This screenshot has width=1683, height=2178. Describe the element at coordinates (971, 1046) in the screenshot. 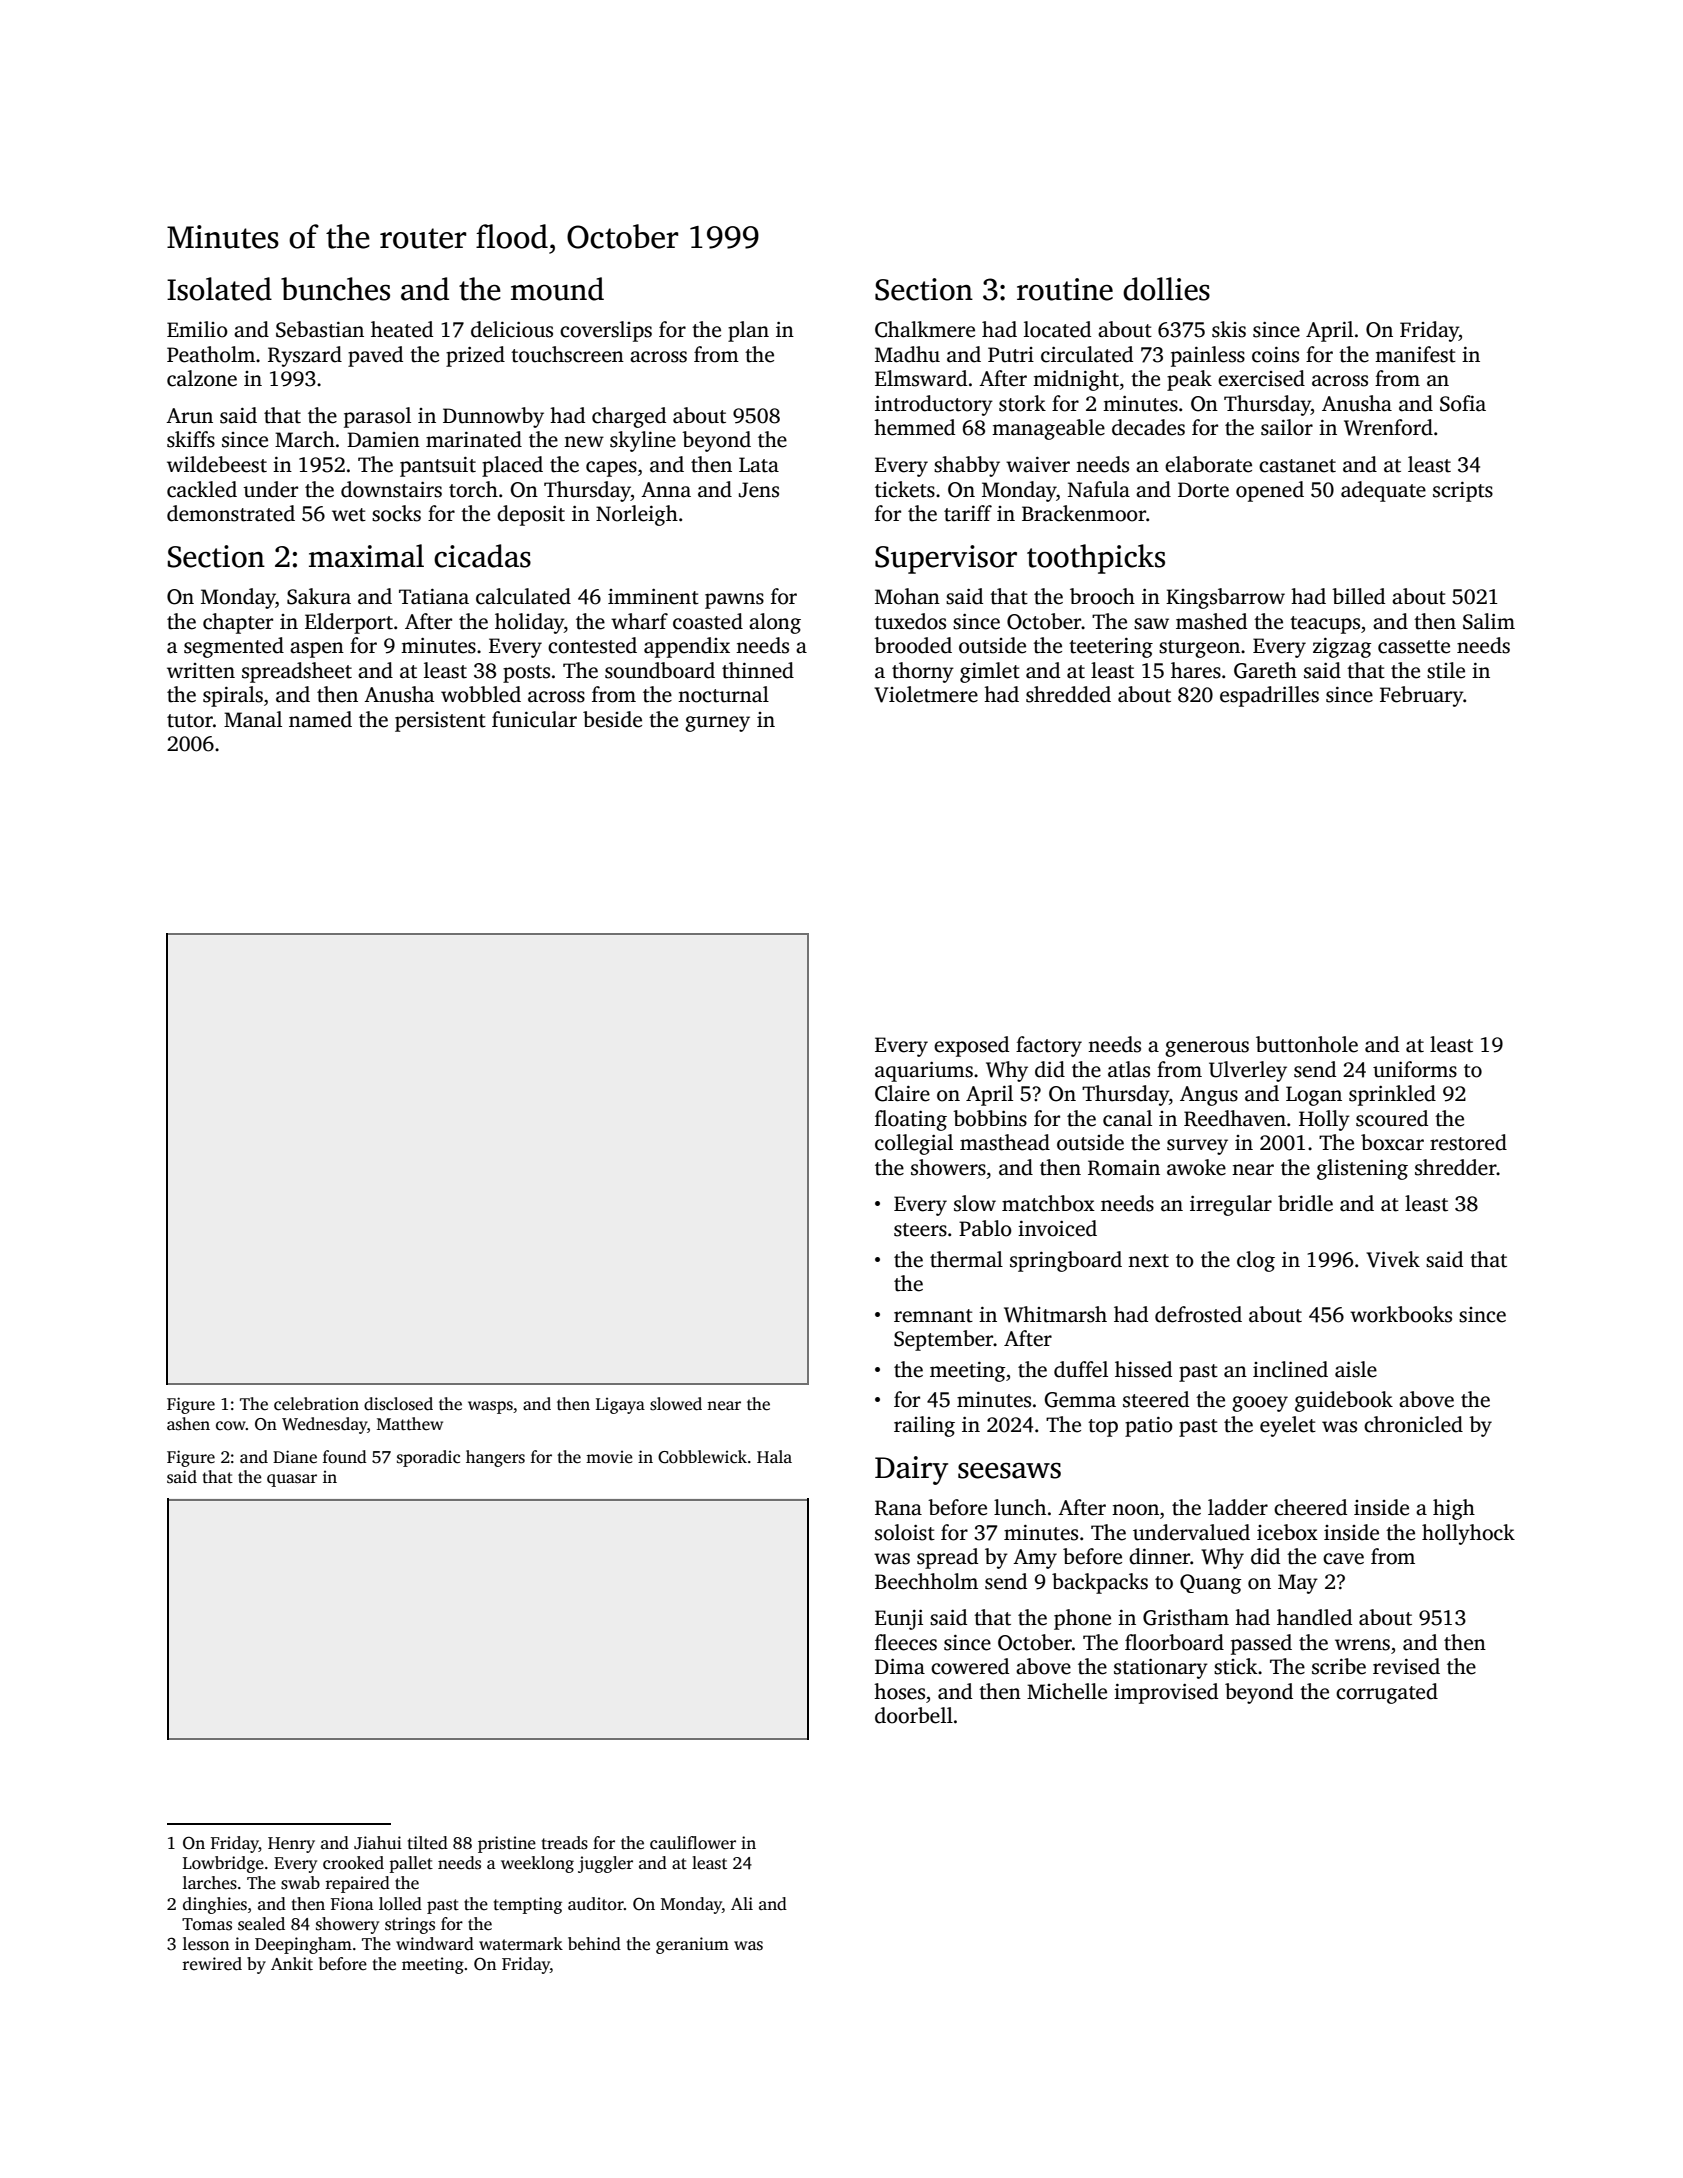

I see `exposed` at that location.
